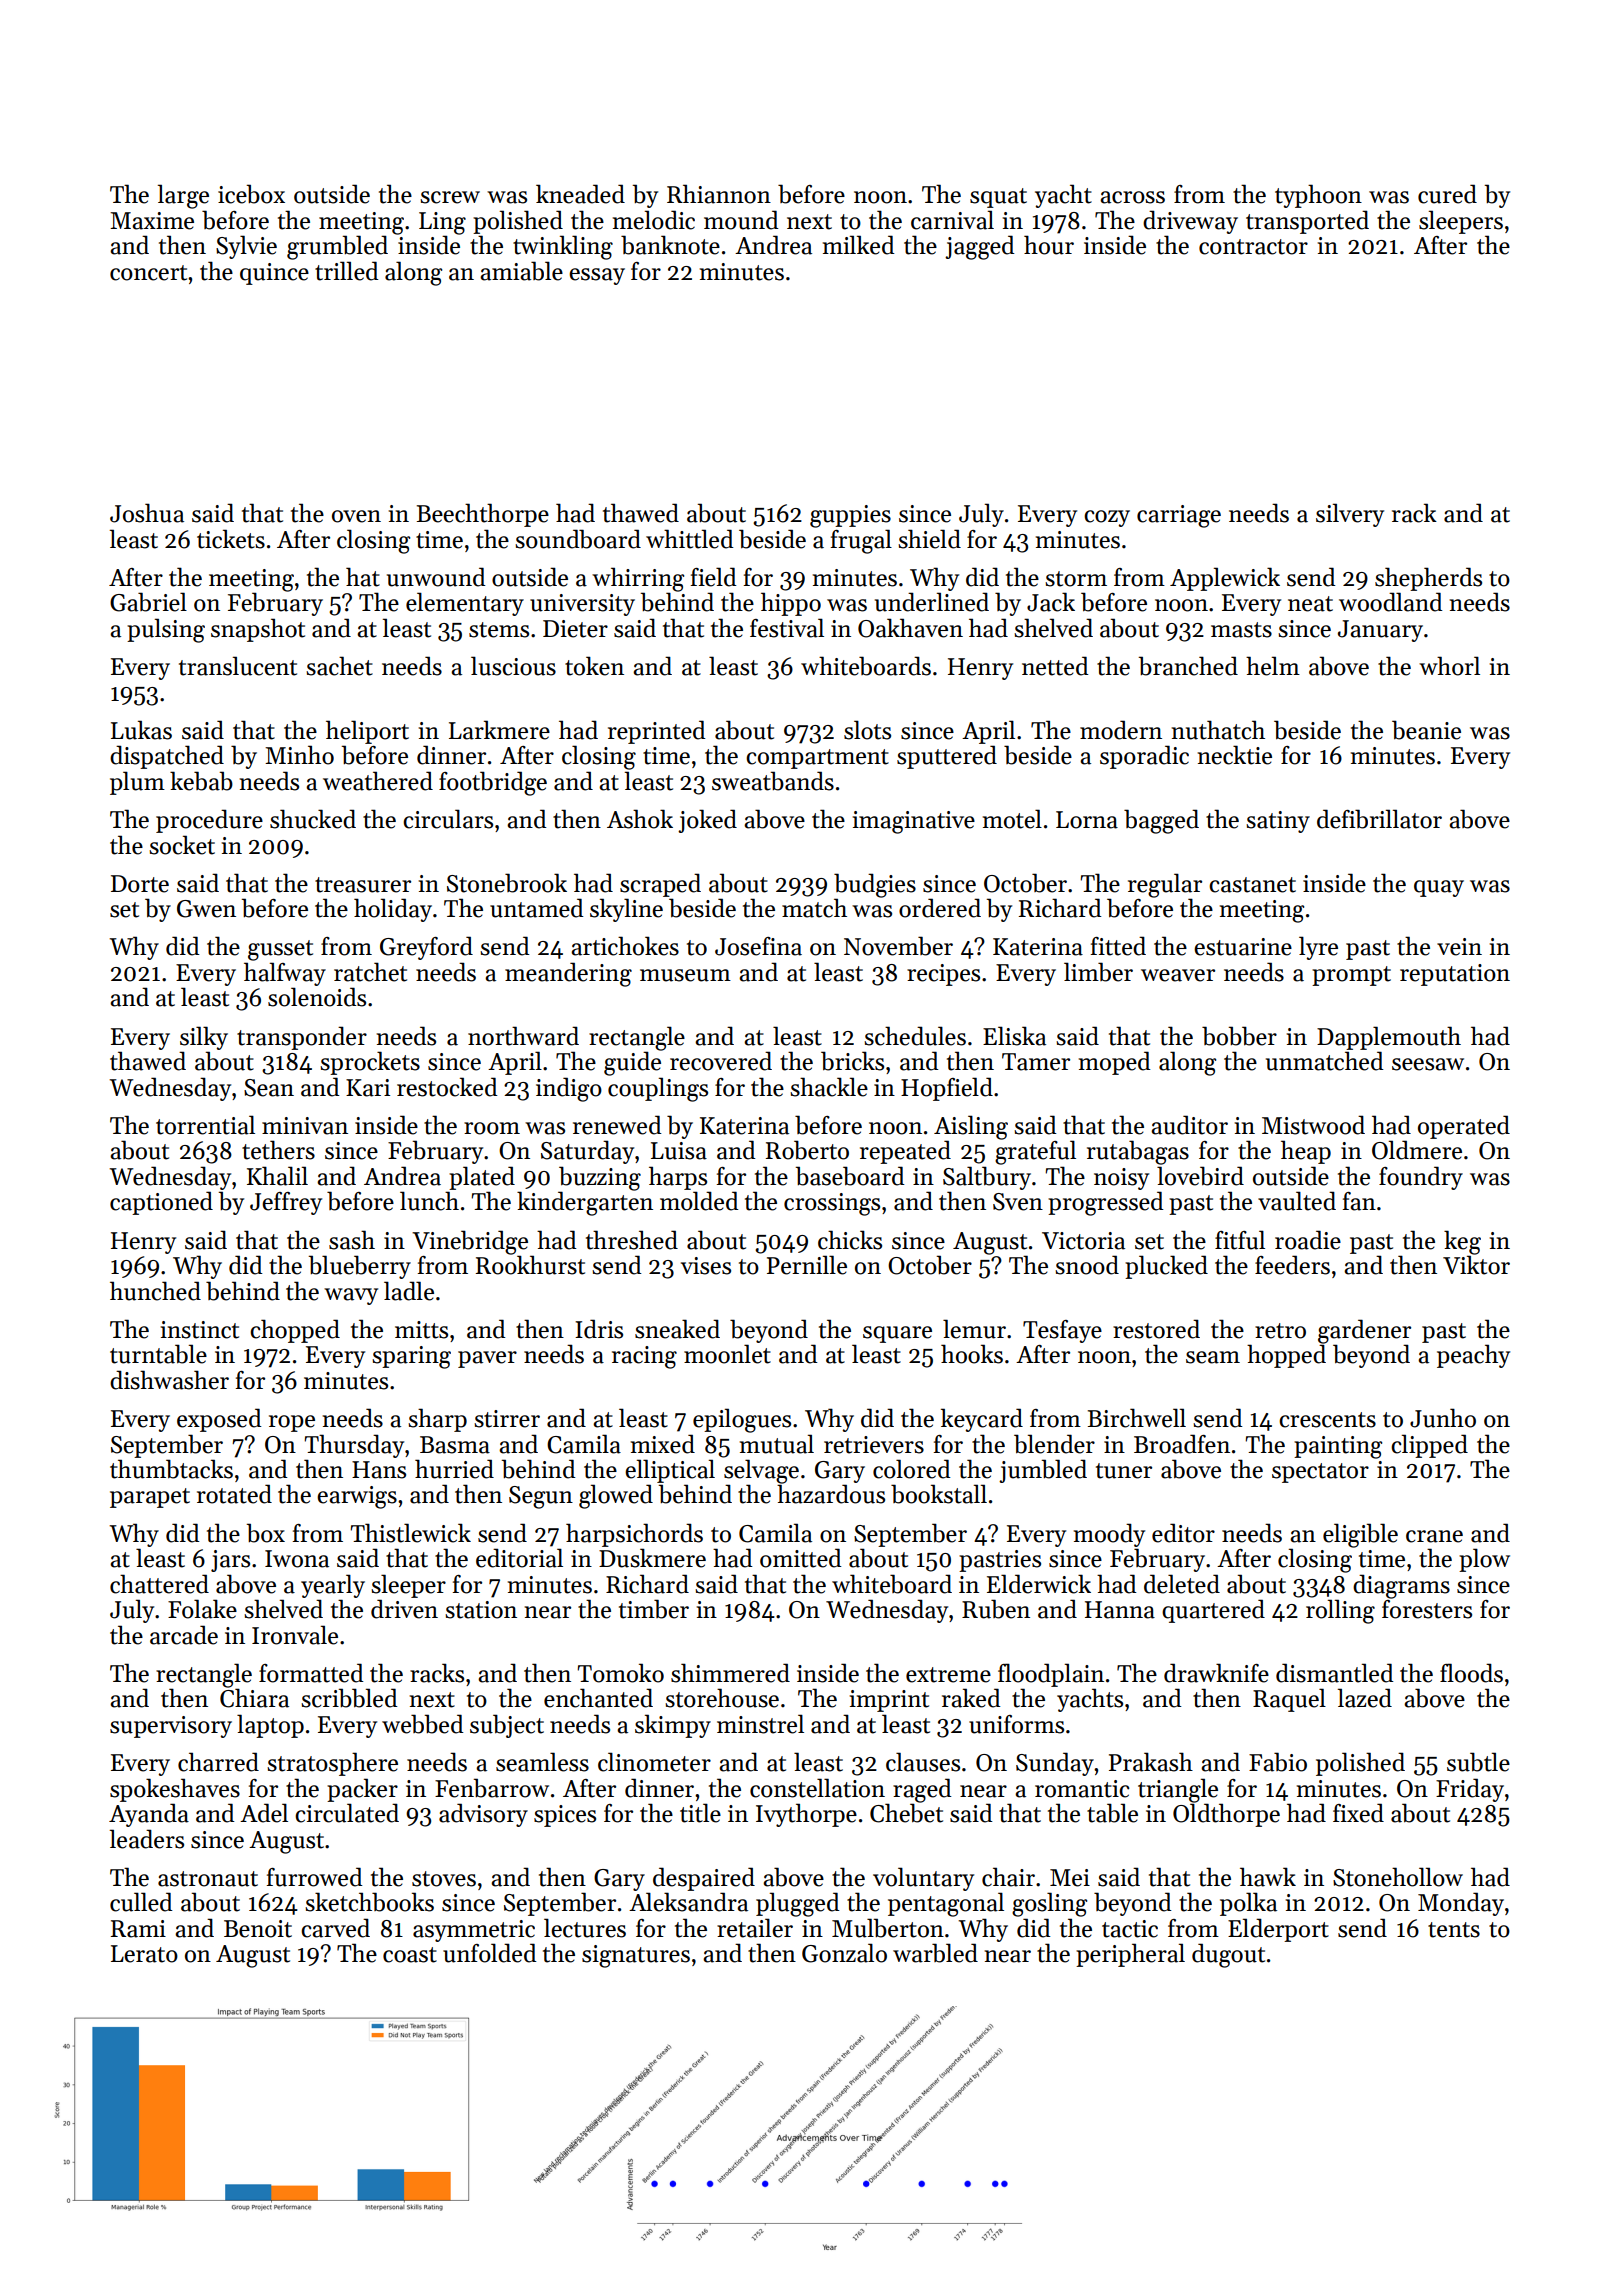 The height and width of the screenshot is (2292, 1620). I want to click on sparing, so click(411, 1357).
